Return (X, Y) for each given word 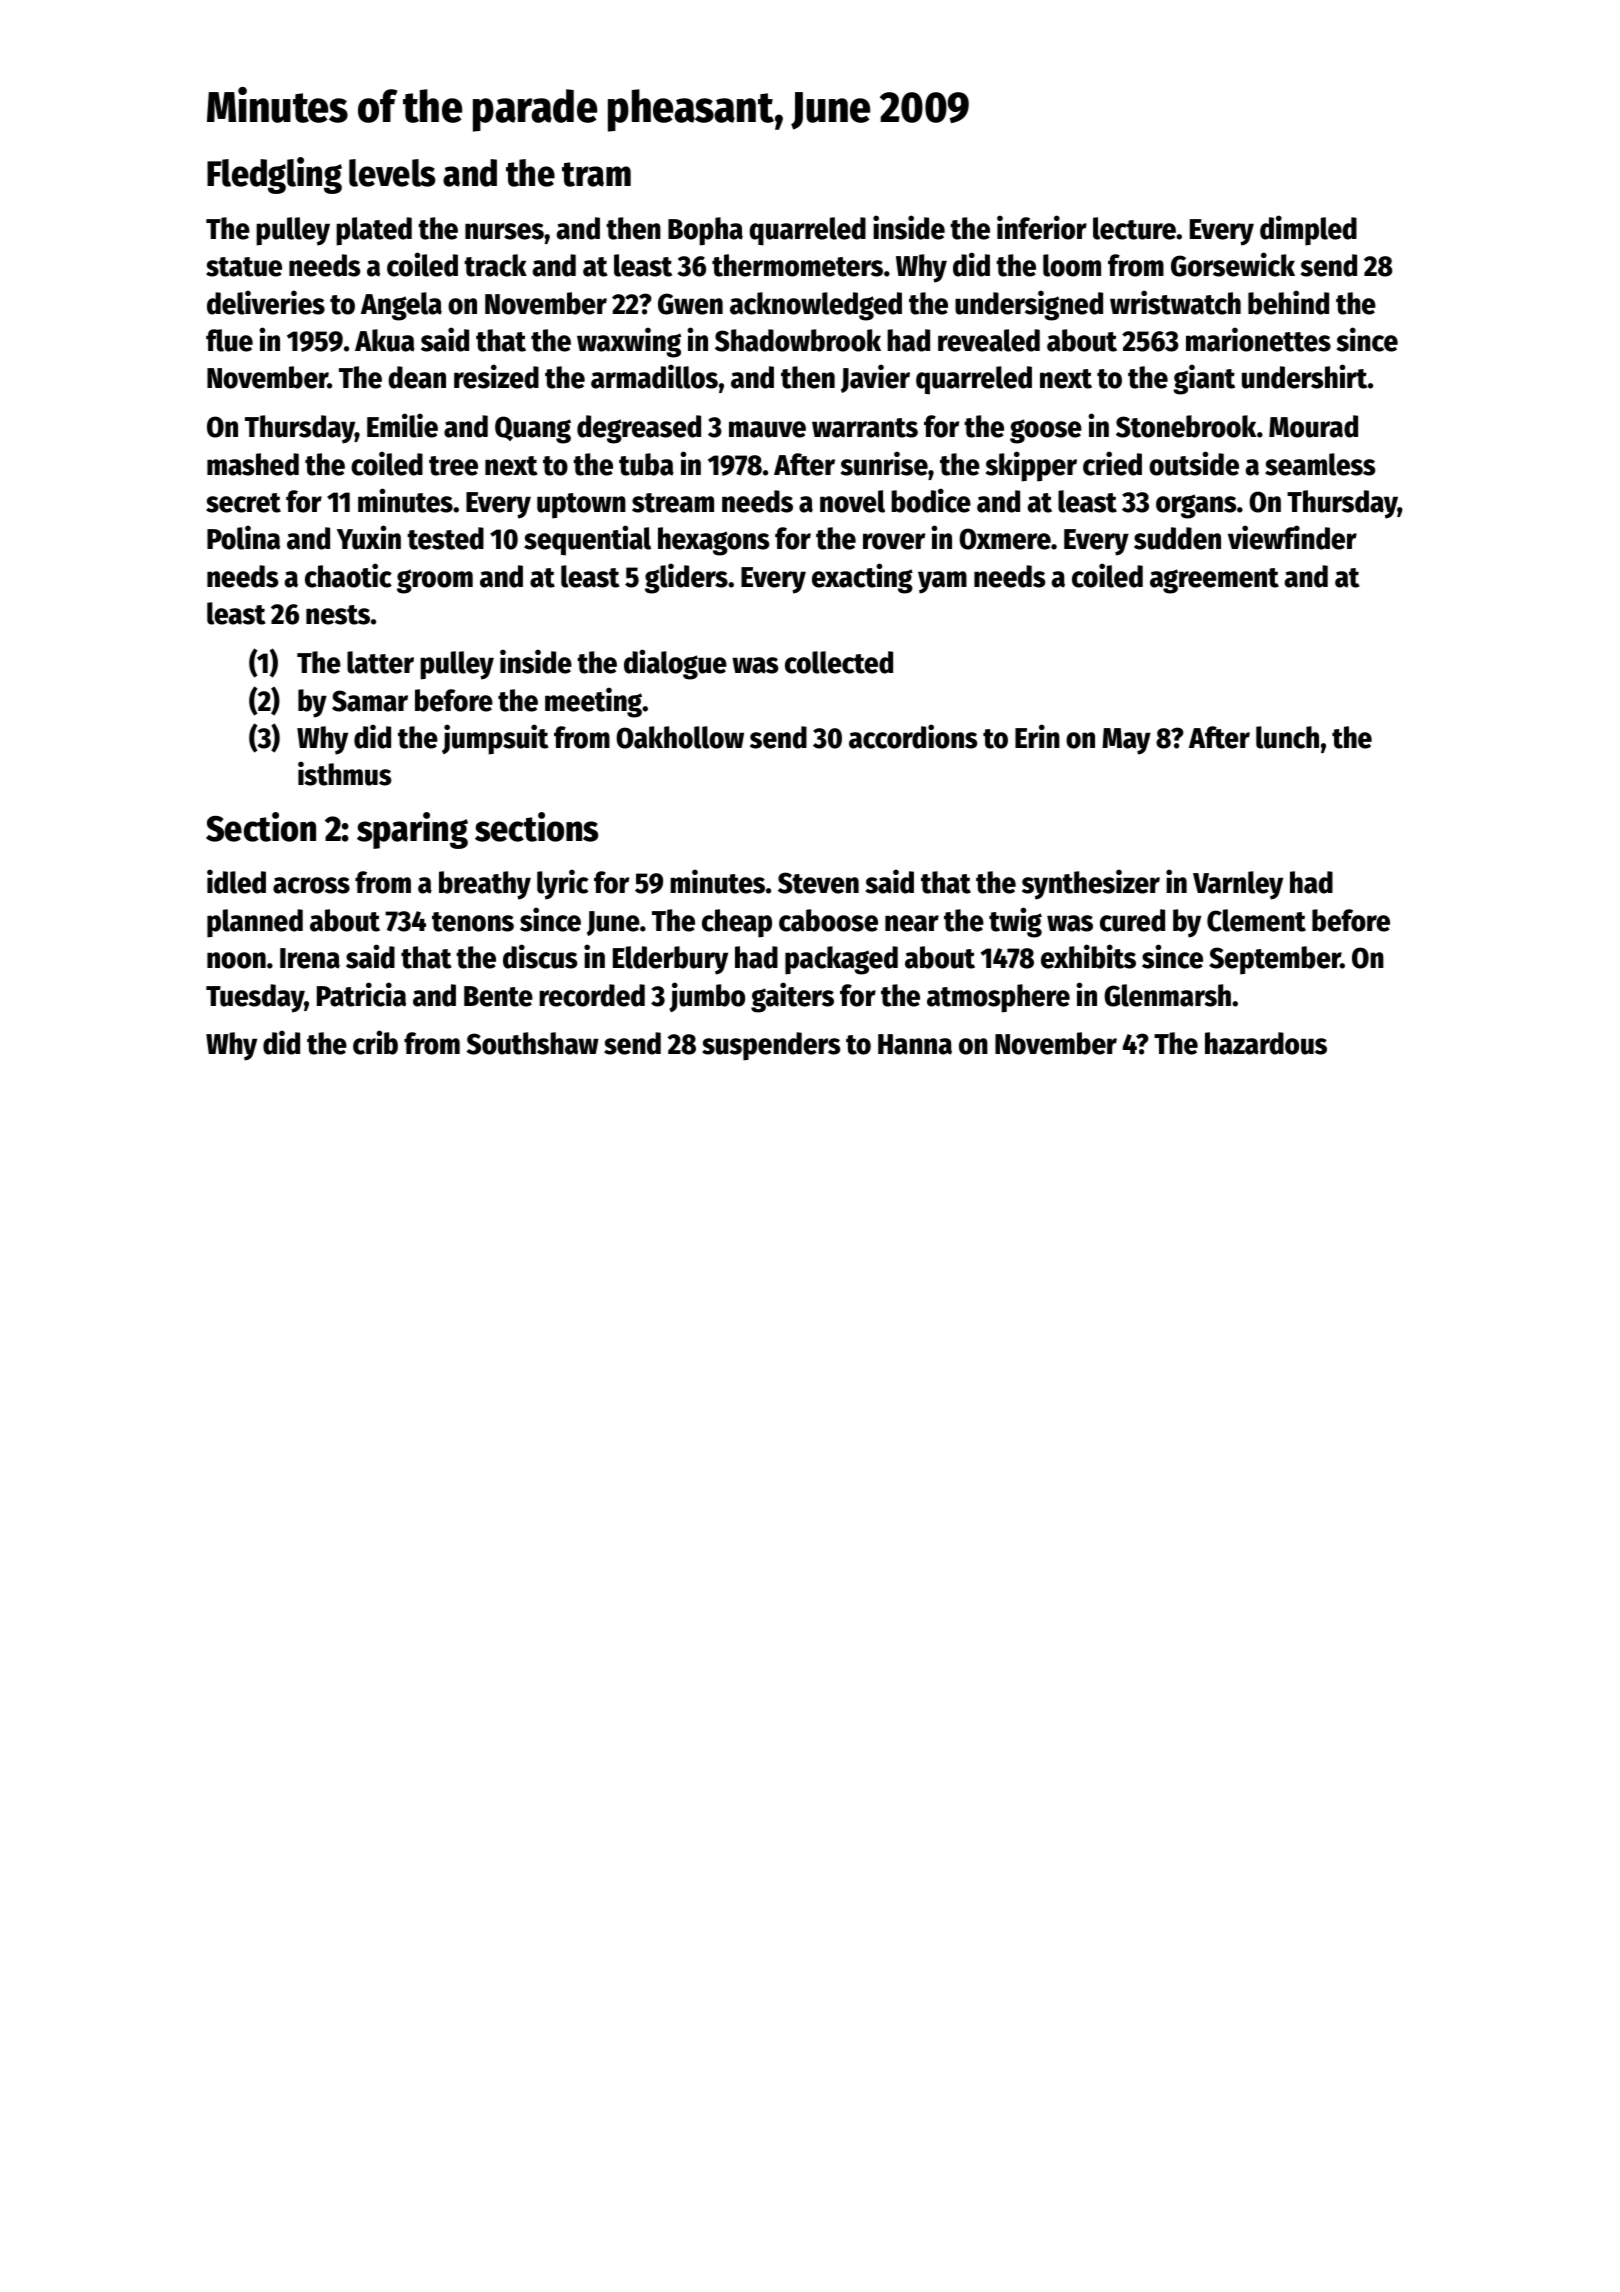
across (311, 885)
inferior (1042, 227)
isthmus (345, 773)
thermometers (797, 265)
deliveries (266, 302)
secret (243, 503)
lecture (1134, 228)
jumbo (707, 997)
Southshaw (533, 1043)
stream (673, 503)
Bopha (705, 231)
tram (596, 174)
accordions (913, 736)
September (1275, 960)
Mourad (1313, 426)
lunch (1287, 737)
